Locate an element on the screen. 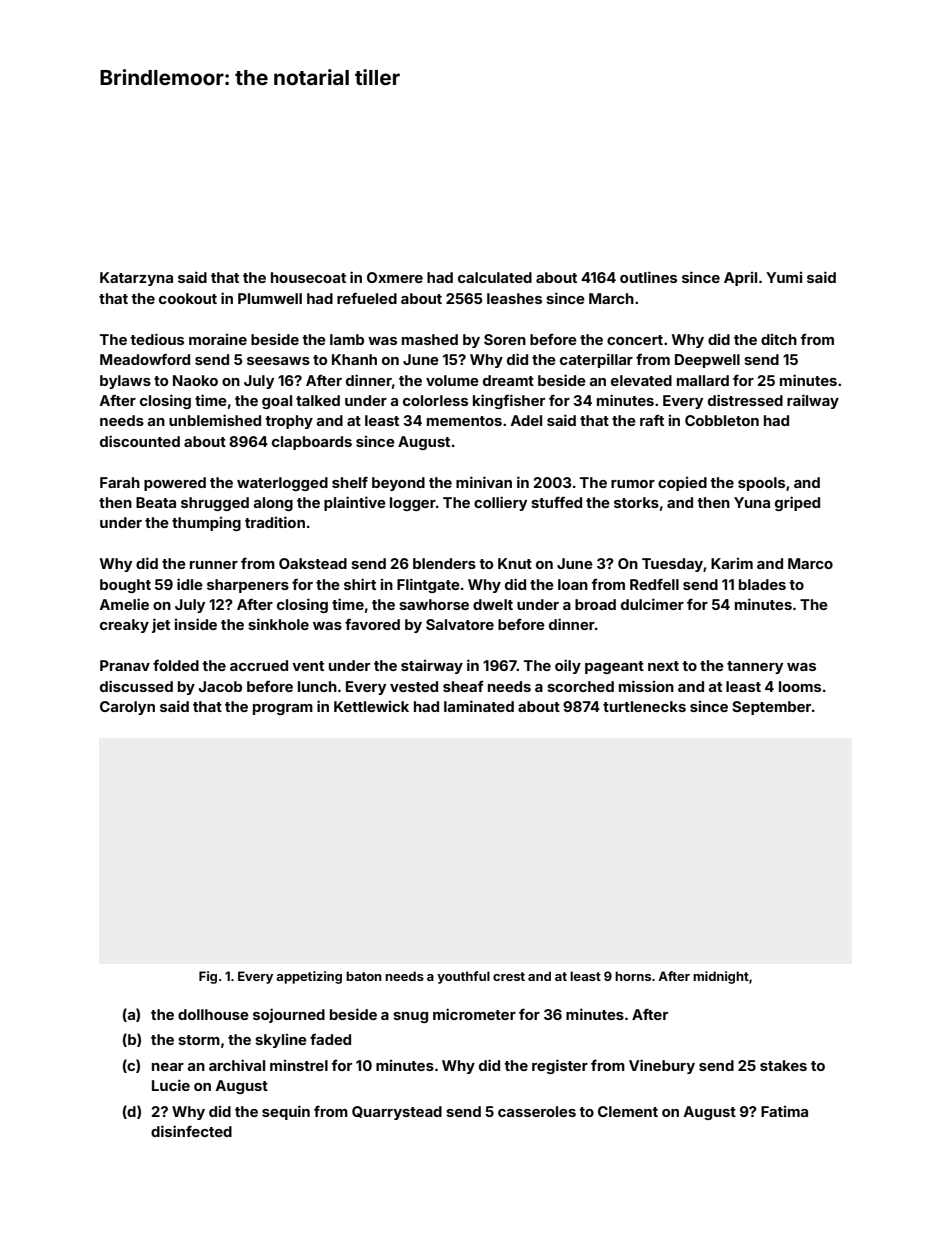 The height and width of the screenshot is (1233, 952). laminated is located at coordinates (479, 706).
